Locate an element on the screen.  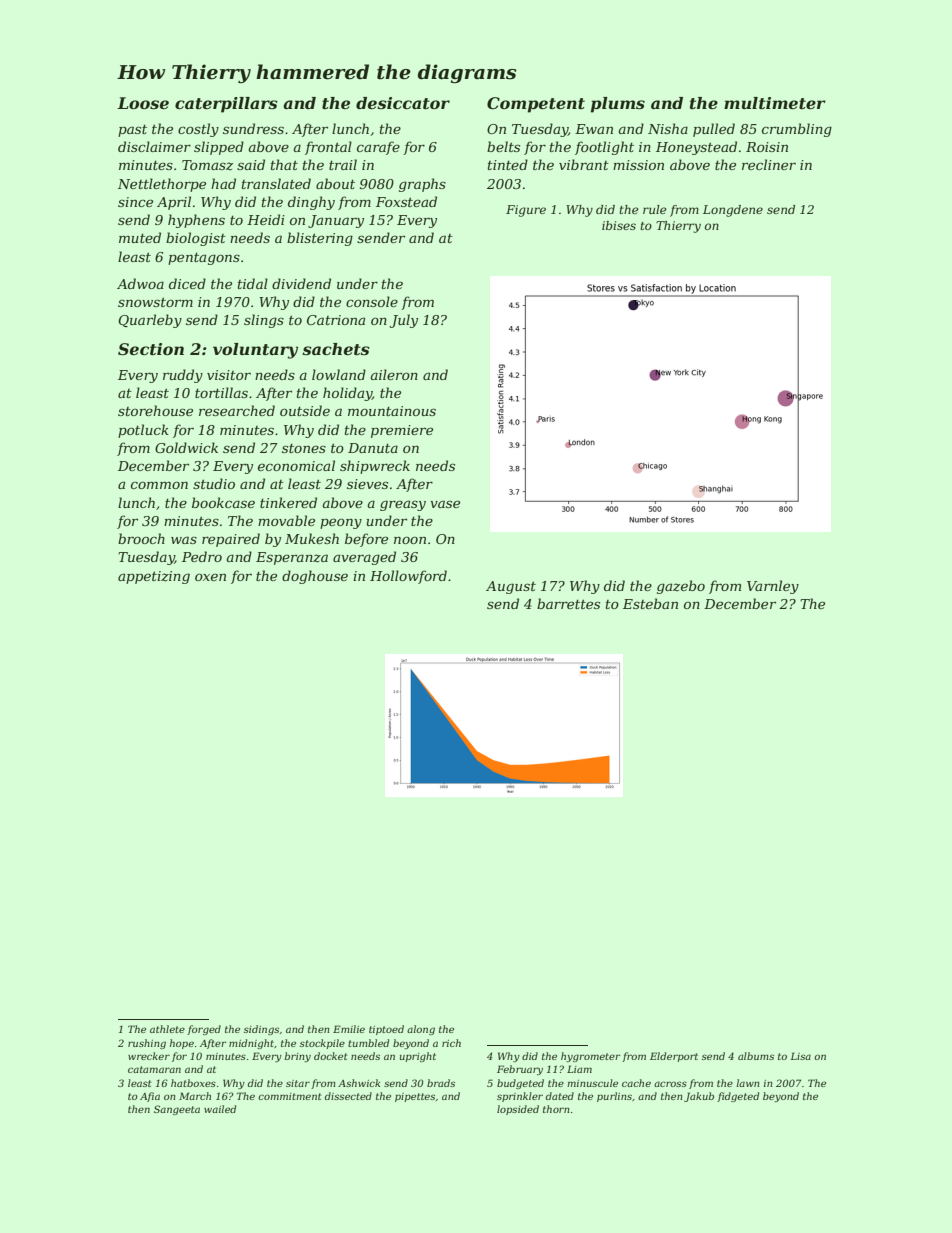
oxen is located at coordinates (210, 577).
